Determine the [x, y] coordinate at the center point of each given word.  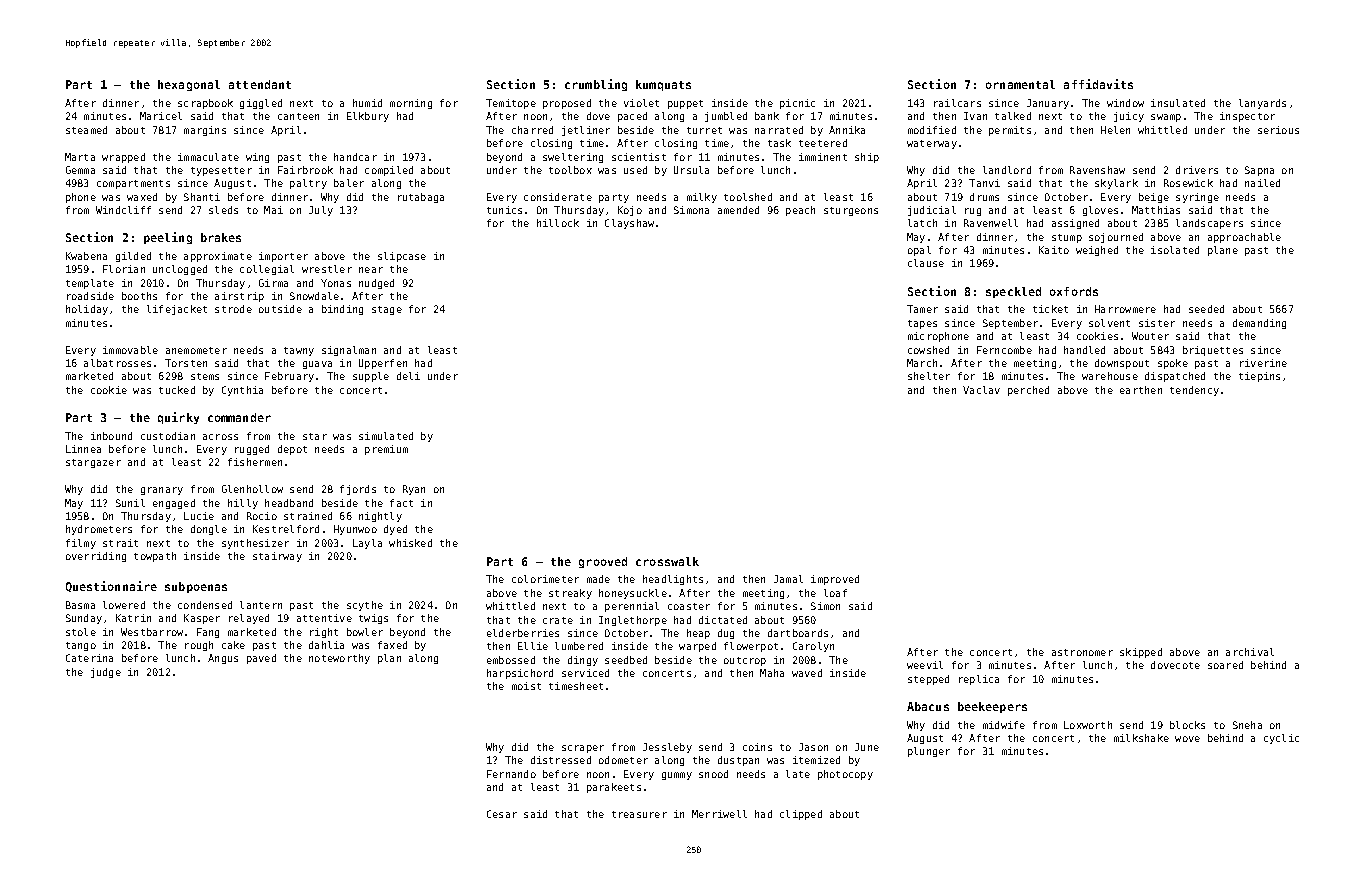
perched [1028, 391]
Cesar [502, 814]
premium [386, 450]
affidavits [1098, 84]
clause [926, 263]
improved [835, 580]
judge [106, 673]
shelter [929, 376]
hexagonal [189, 85]
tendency [1194, 391]
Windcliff [123, 210]
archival [1250, 652]
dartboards [798, 633]
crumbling [596, 85]
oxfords [1074, 291]
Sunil [130, 503]
